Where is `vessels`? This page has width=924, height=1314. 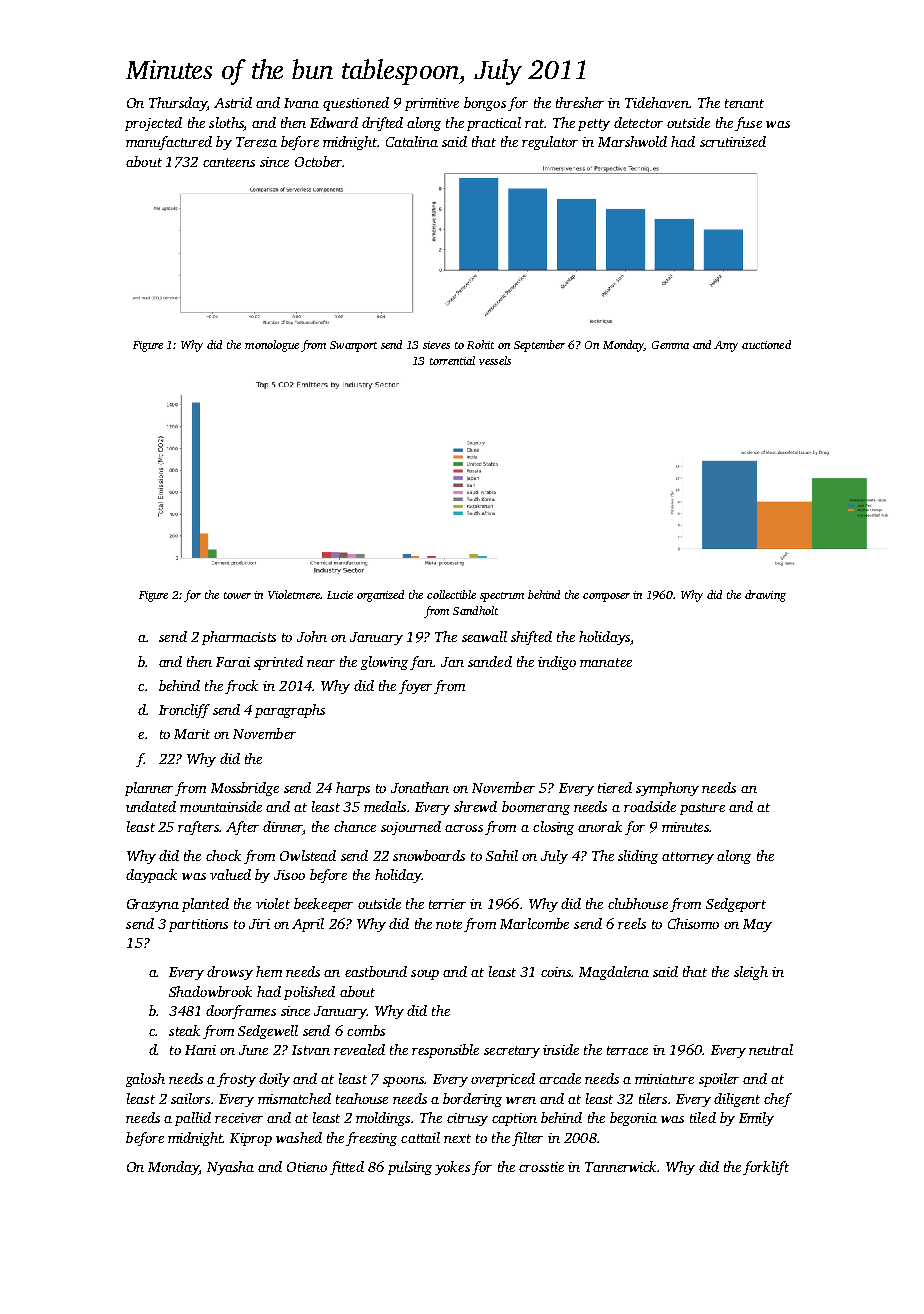 vessels is located at coordinates (495, 360).
